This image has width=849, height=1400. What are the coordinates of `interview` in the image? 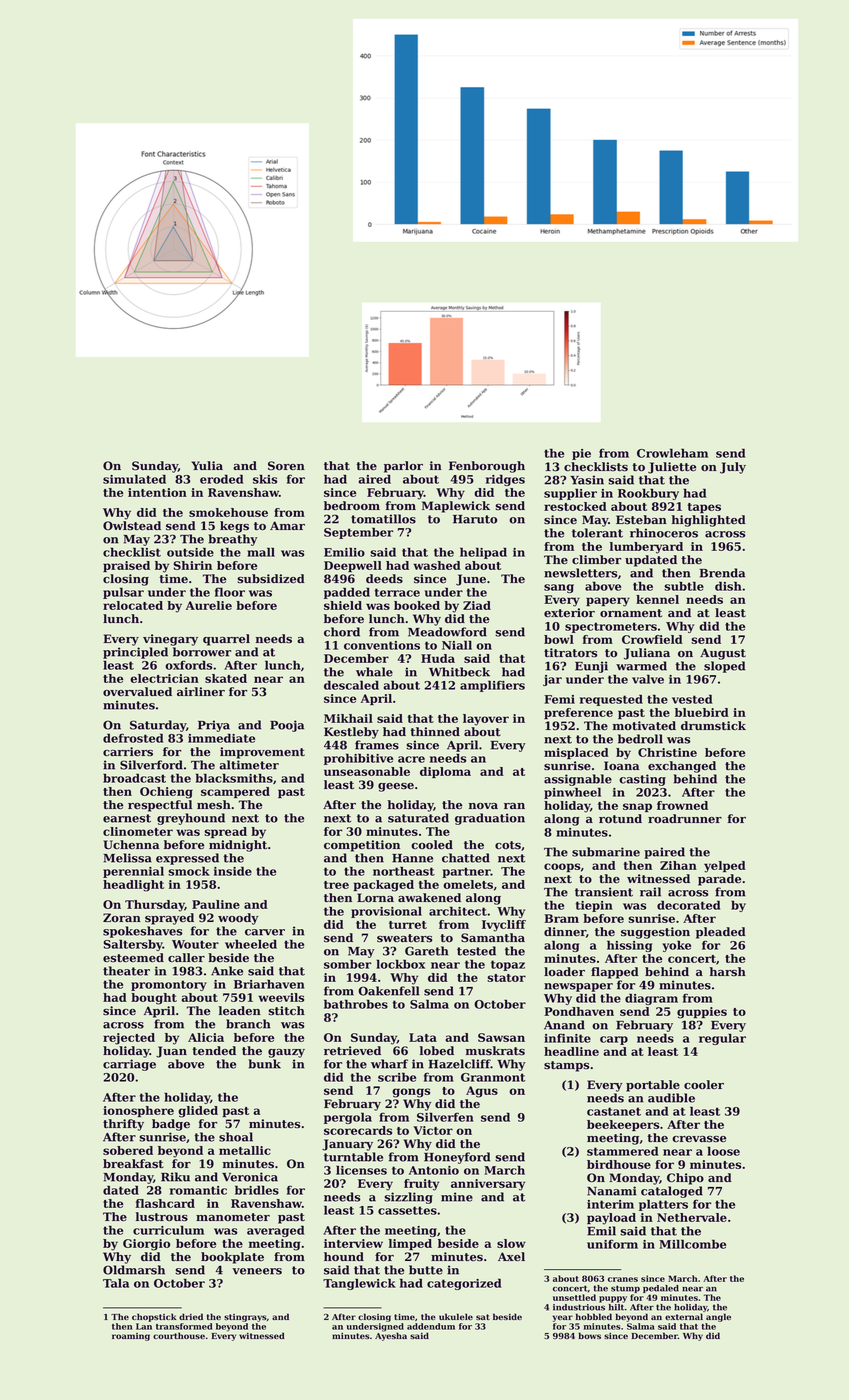 It's located at (353, 1243).
